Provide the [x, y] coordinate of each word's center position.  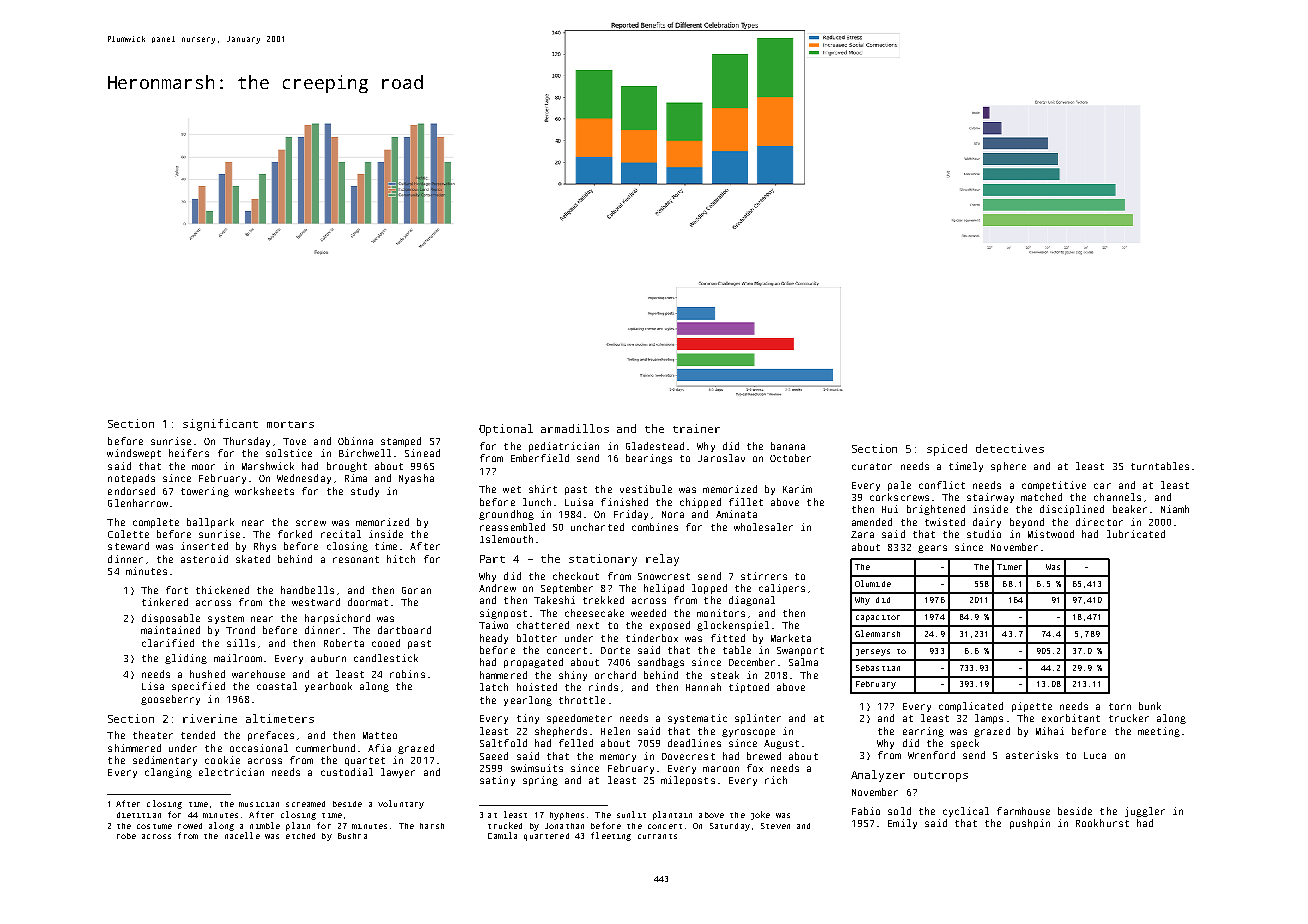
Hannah [703, 687]
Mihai [1050, 731]
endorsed [131, 491]
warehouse [258, 674]
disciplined [1072, 510]
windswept [134, 454]
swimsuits [537, 768]
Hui [890, 509]
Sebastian [878, 668]
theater [153, 735]
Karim [797, 489]
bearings [649, 459]
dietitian [139, 815]
